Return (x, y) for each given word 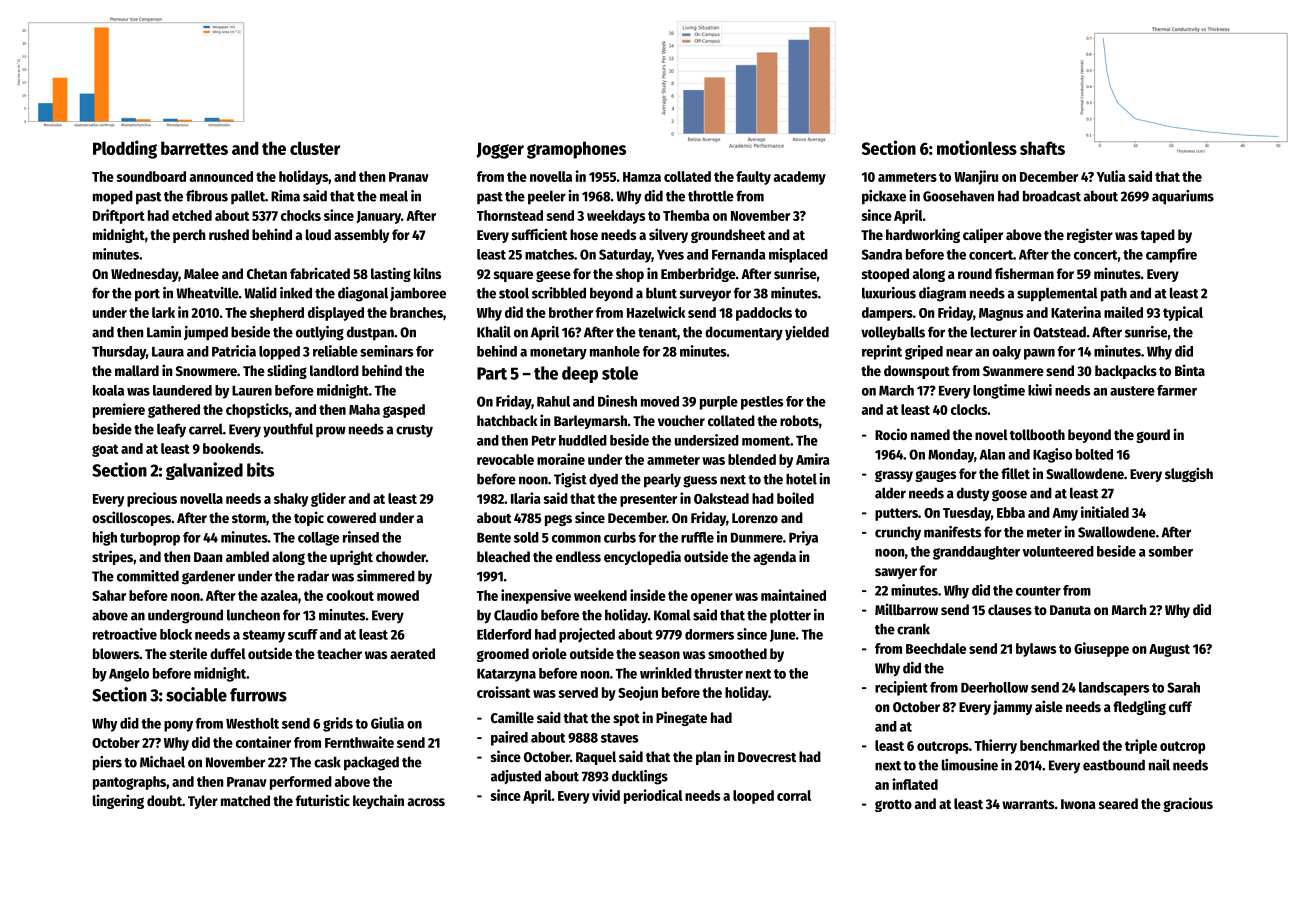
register (1090, 235)
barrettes (194, 148)
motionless (977, 147)
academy (800, 178)
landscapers (1114, 689)
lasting (391, 274)
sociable (196, 694)
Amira (813, 459)
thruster (718, 673)
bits (260, 469)
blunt (661, 293)
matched (245, 800)
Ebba (1011, 512)
